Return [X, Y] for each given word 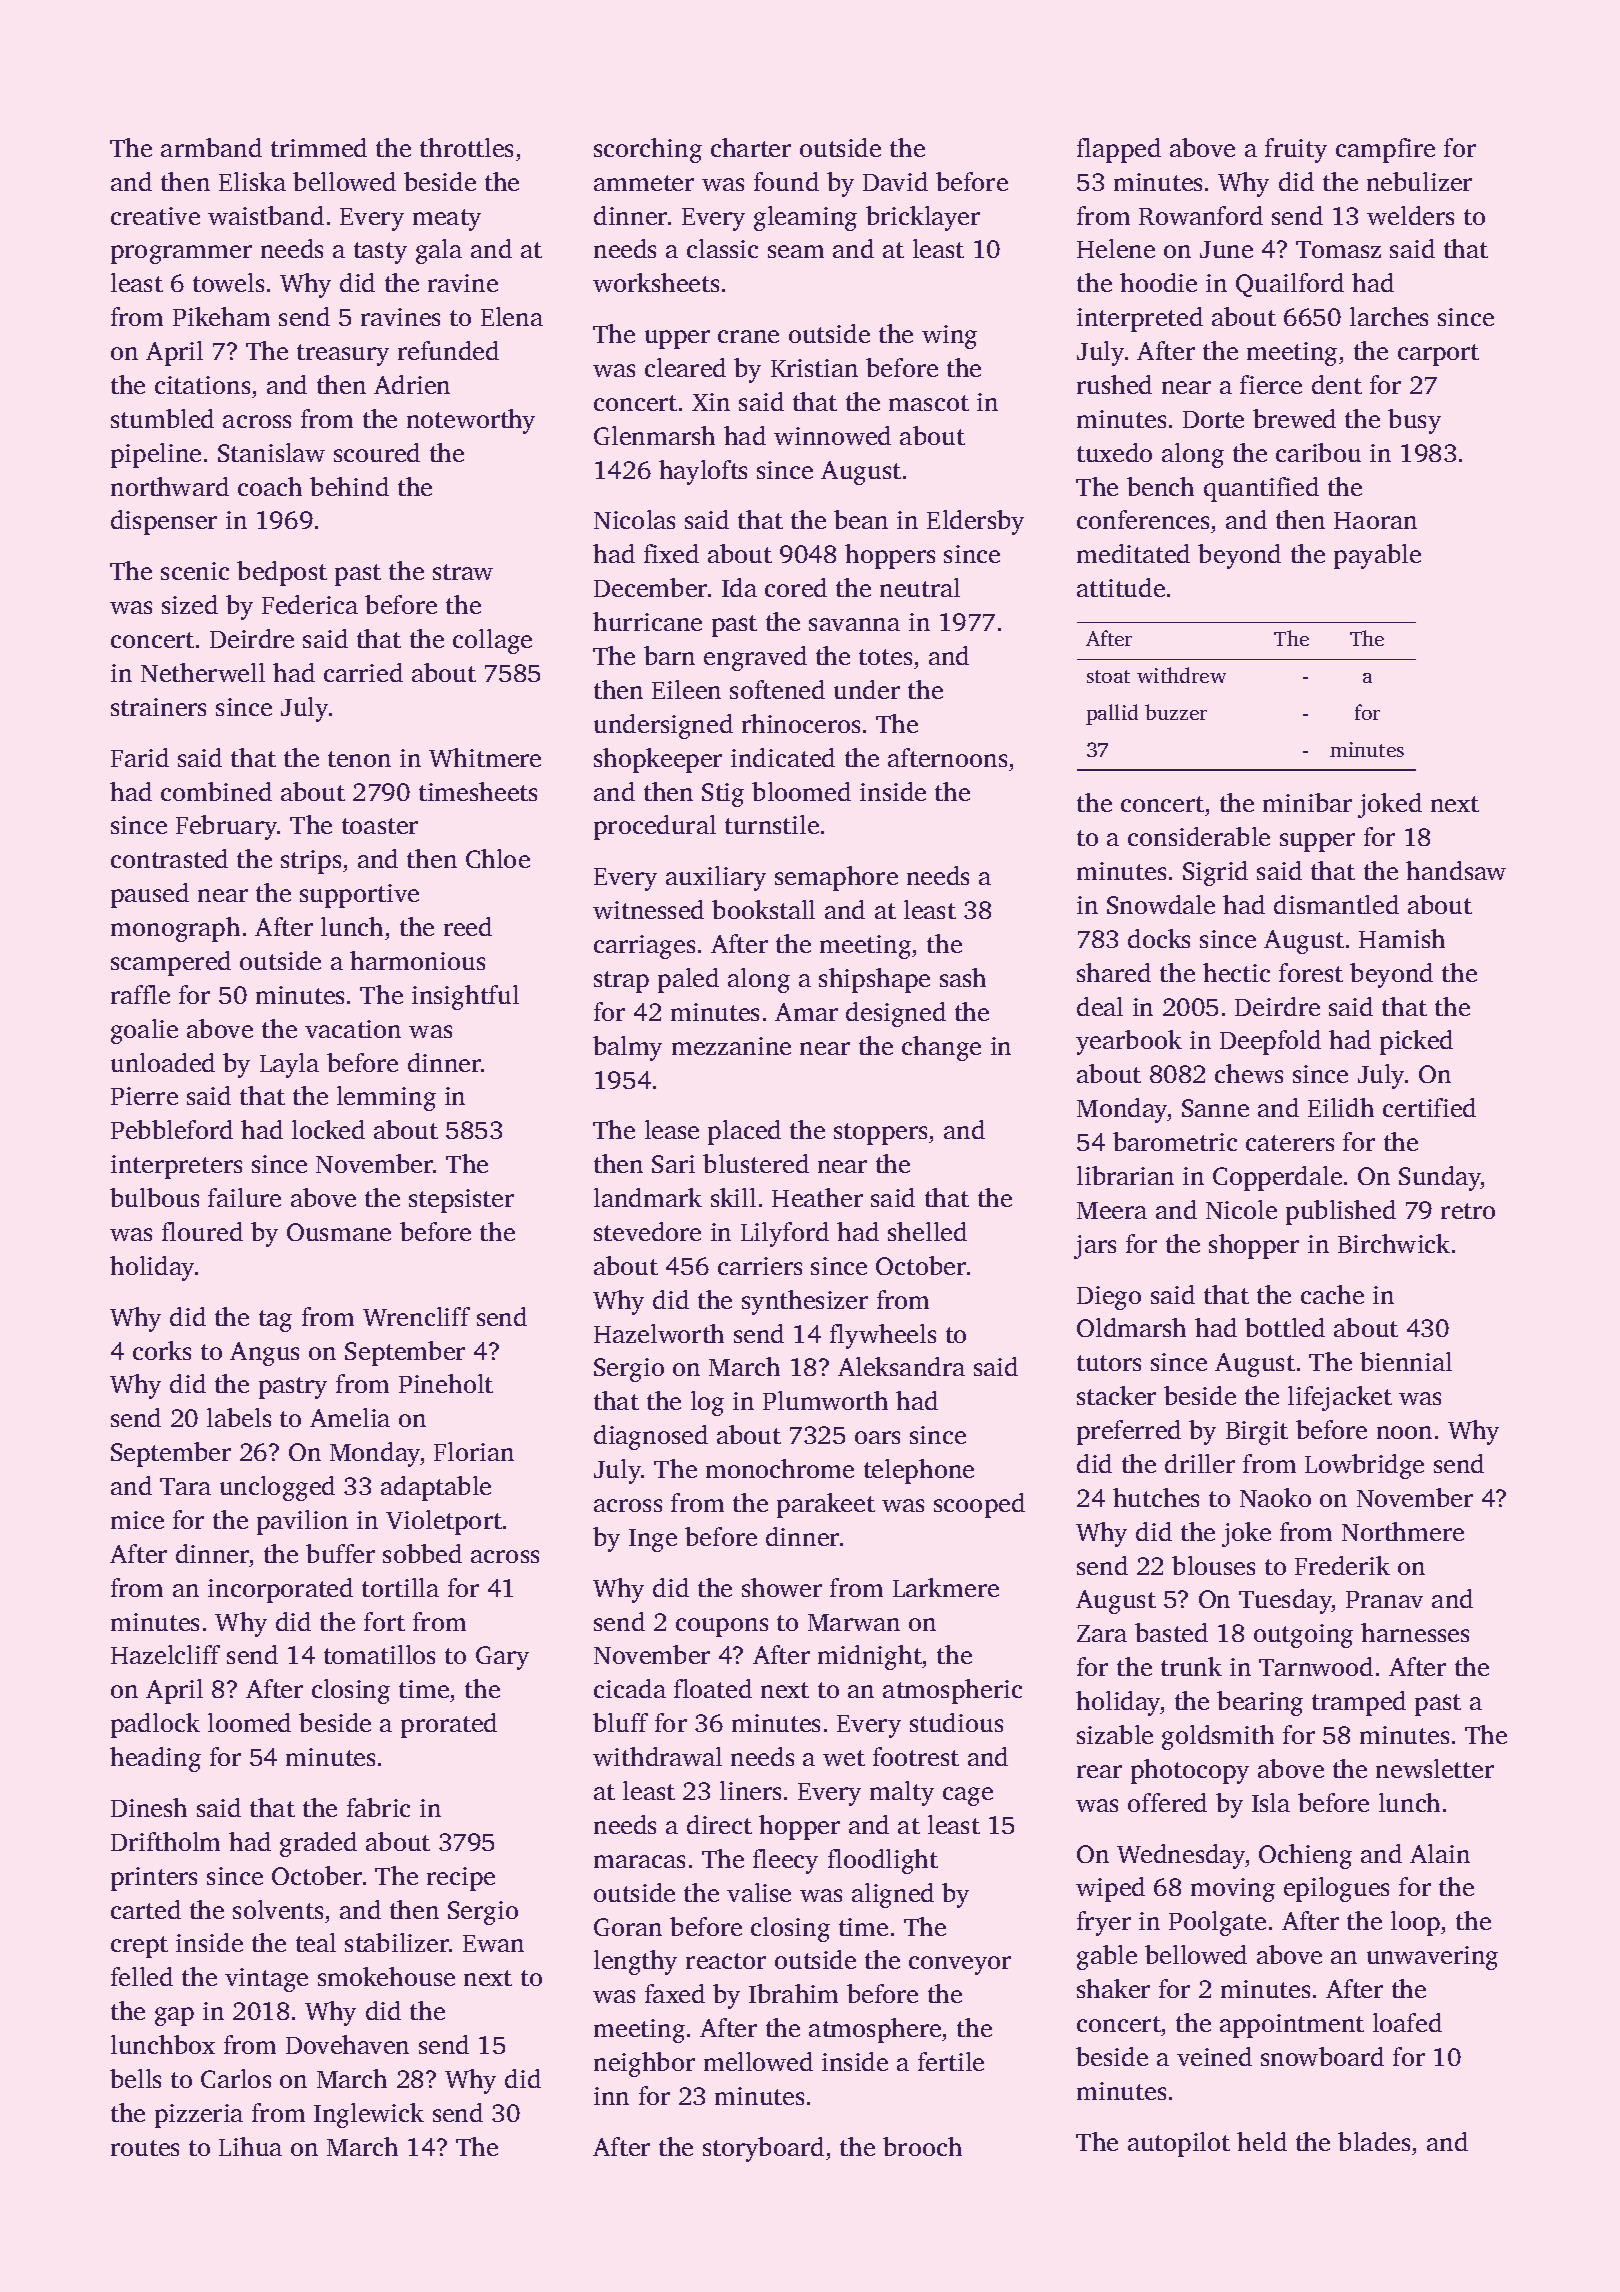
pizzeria [199, 2116]
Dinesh [149, 1807]
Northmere [1403, 1531]
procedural [655, 827]
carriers [760, 1266]
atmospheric [952, 1691]
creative [155, 216]
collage [492, 641]
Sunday [1440, 1178]
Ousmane [339, 1232]
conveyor [960, 1965]
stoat [1108, 676]
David [895, 181]
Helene [1116, 248]
